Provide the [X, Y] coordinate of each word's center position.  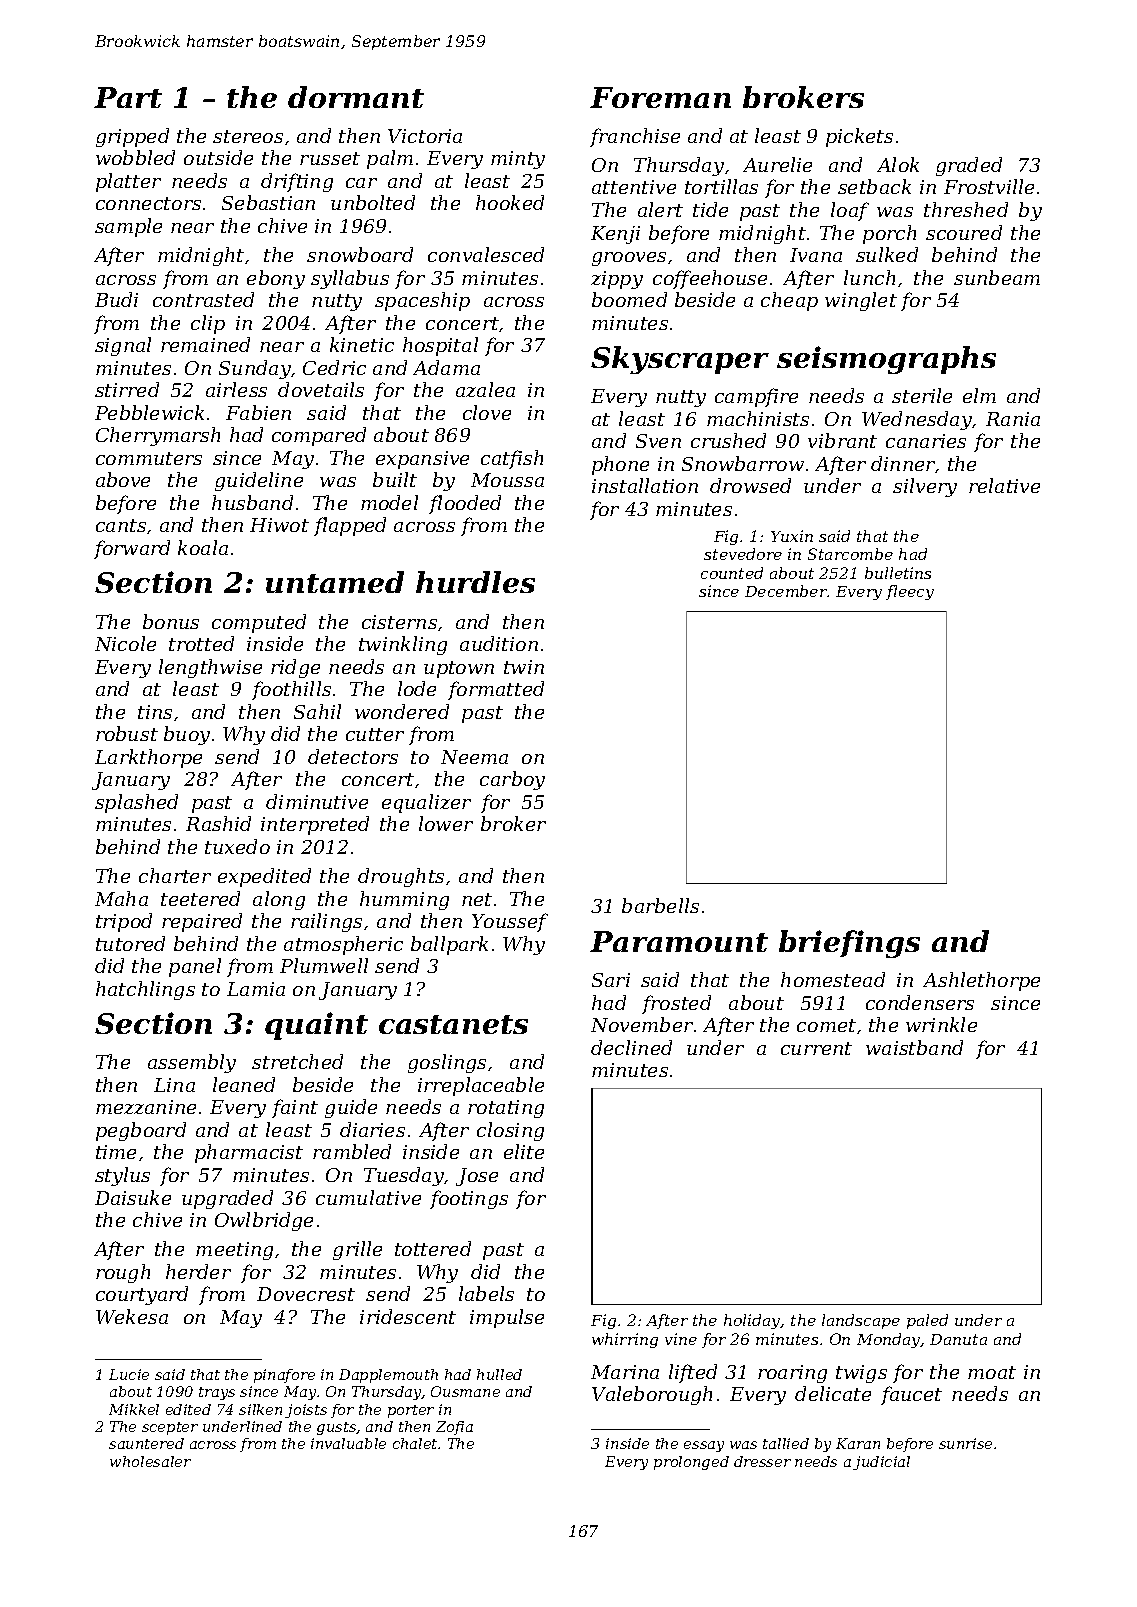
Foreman [660, 97]
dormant [356, 97]
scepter [170, 1428]
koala [203, 547]
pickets [859, 137]
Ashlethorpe [981, 981]
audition [499, 643]
